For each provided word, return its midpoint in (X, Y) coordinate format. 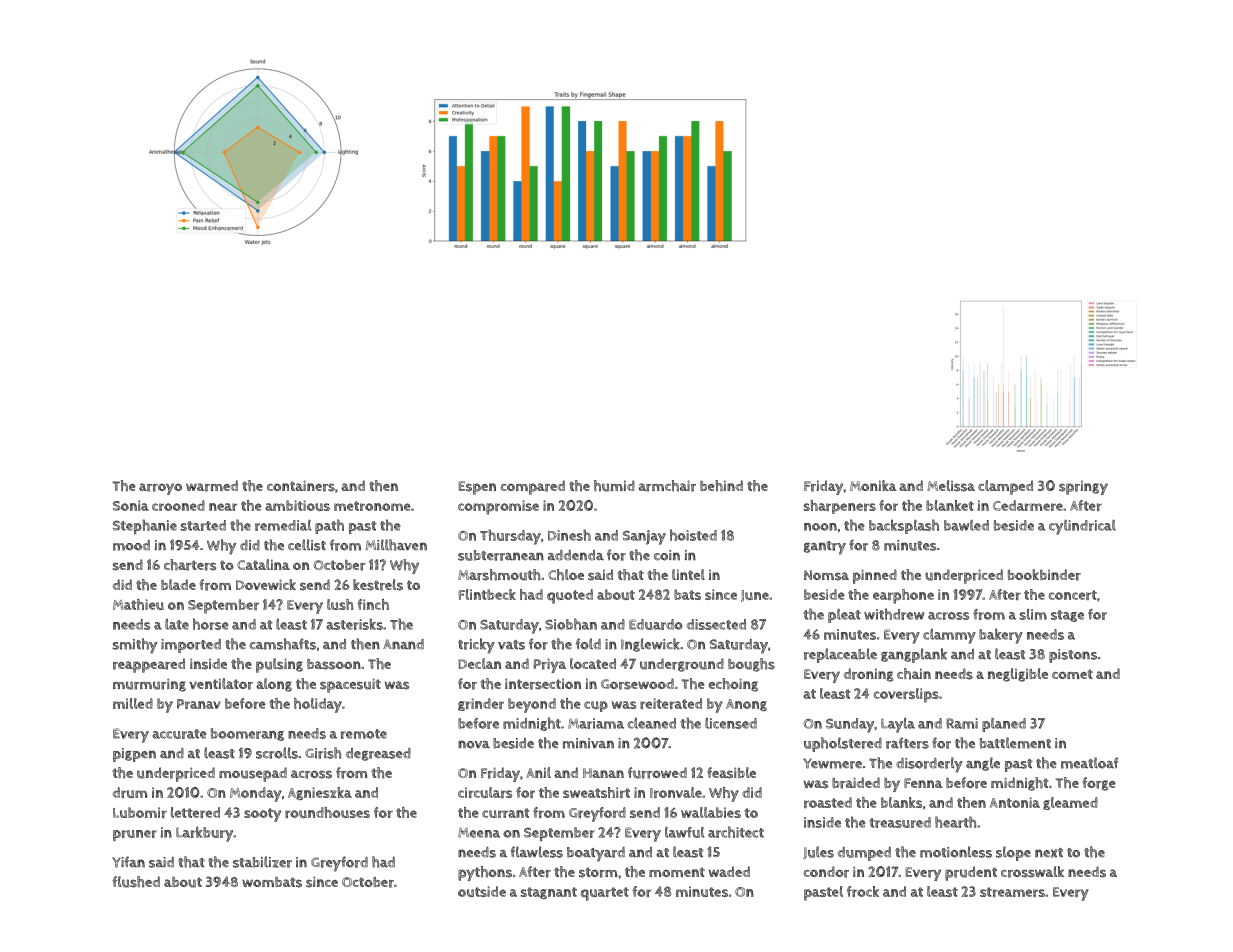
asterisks (354, 624)
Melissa (951, 486)
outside (482, 891)
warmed (212, 486)
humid (614, 486)
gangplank (914, 655)
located (593, 663)
